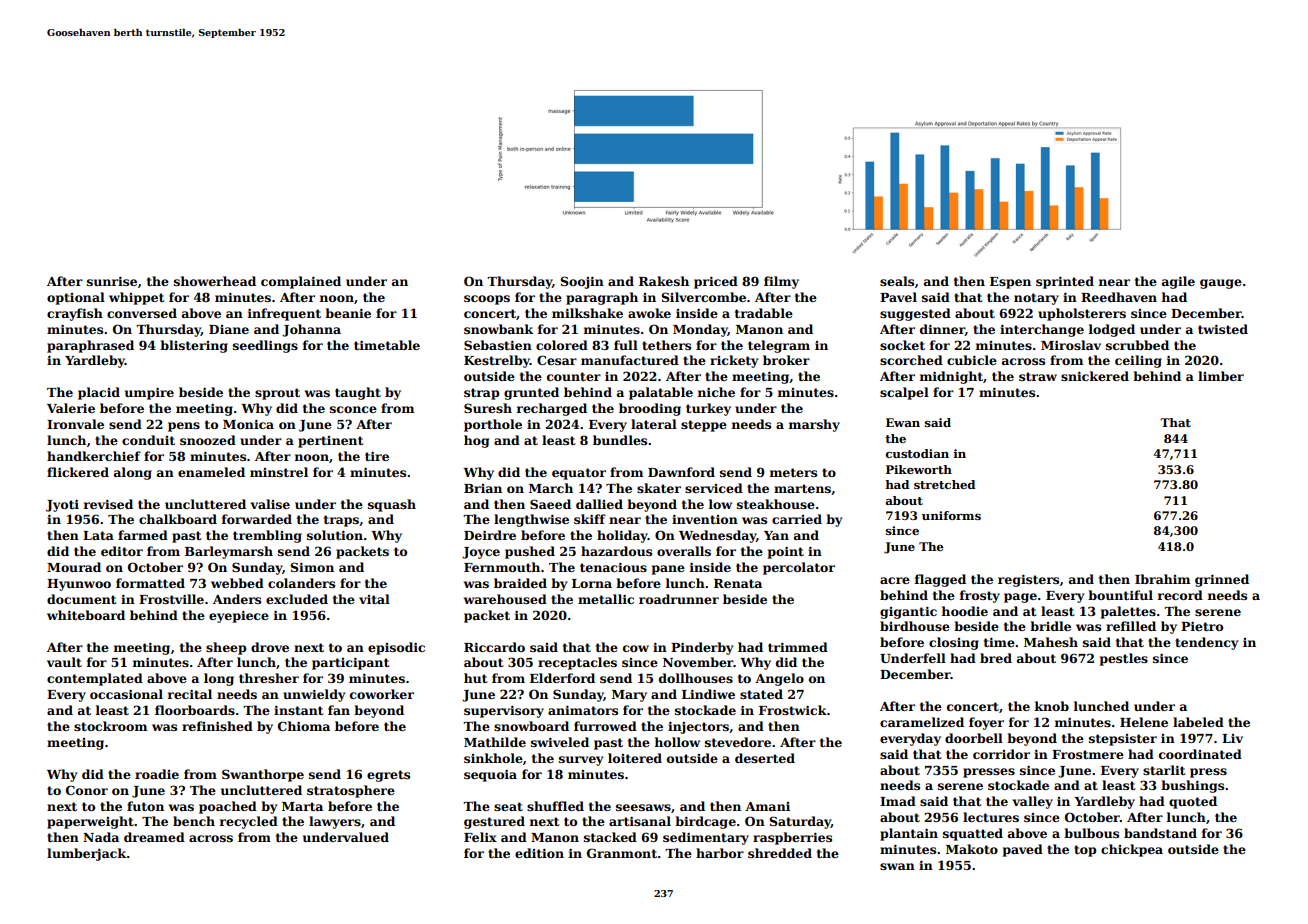 The image size is (1308, 924). What do you see at coordinates (396, 648) in the image?
I see `episodic` at bounding box center [396, 648].
